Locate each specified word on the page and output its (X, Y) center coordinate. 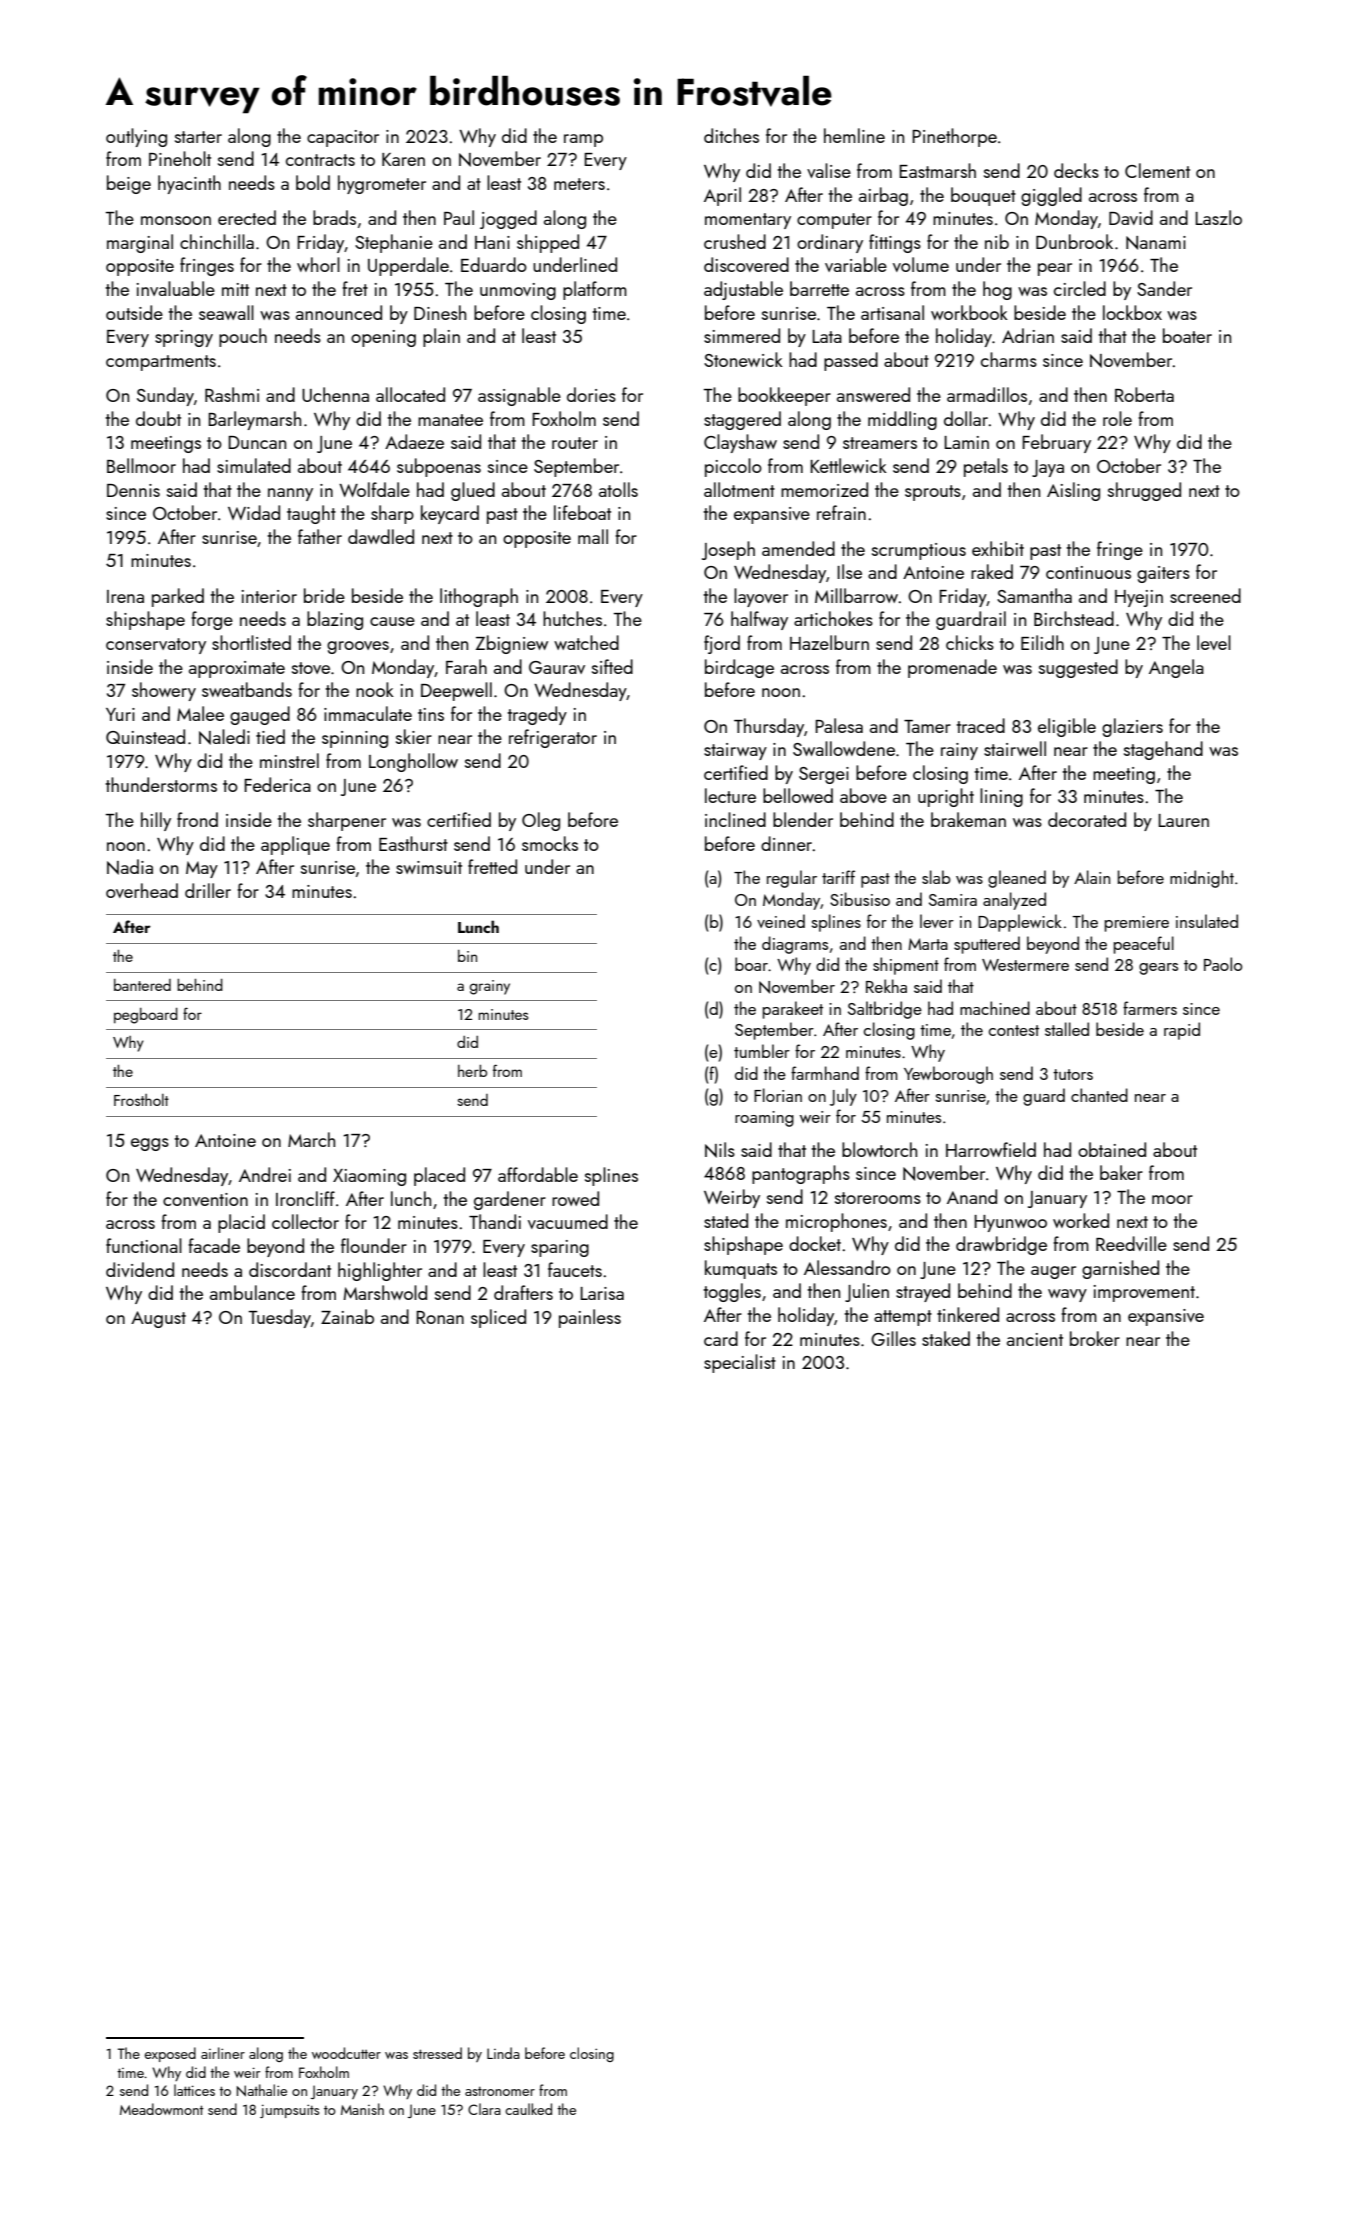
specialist (740, 1363)
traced (981, 725)
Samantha (1034, 595)
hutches (572, 618)
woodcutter (346, 2053)
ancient (1035, 1339)
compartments (161, 363)
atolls (618, 489)
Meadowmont (161, 2109)
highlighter (380, 1271)
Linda (503, 2053)
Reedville (1131, 1243)
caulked (528, 2109)
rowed (575, 1198)
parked (178, 597)
